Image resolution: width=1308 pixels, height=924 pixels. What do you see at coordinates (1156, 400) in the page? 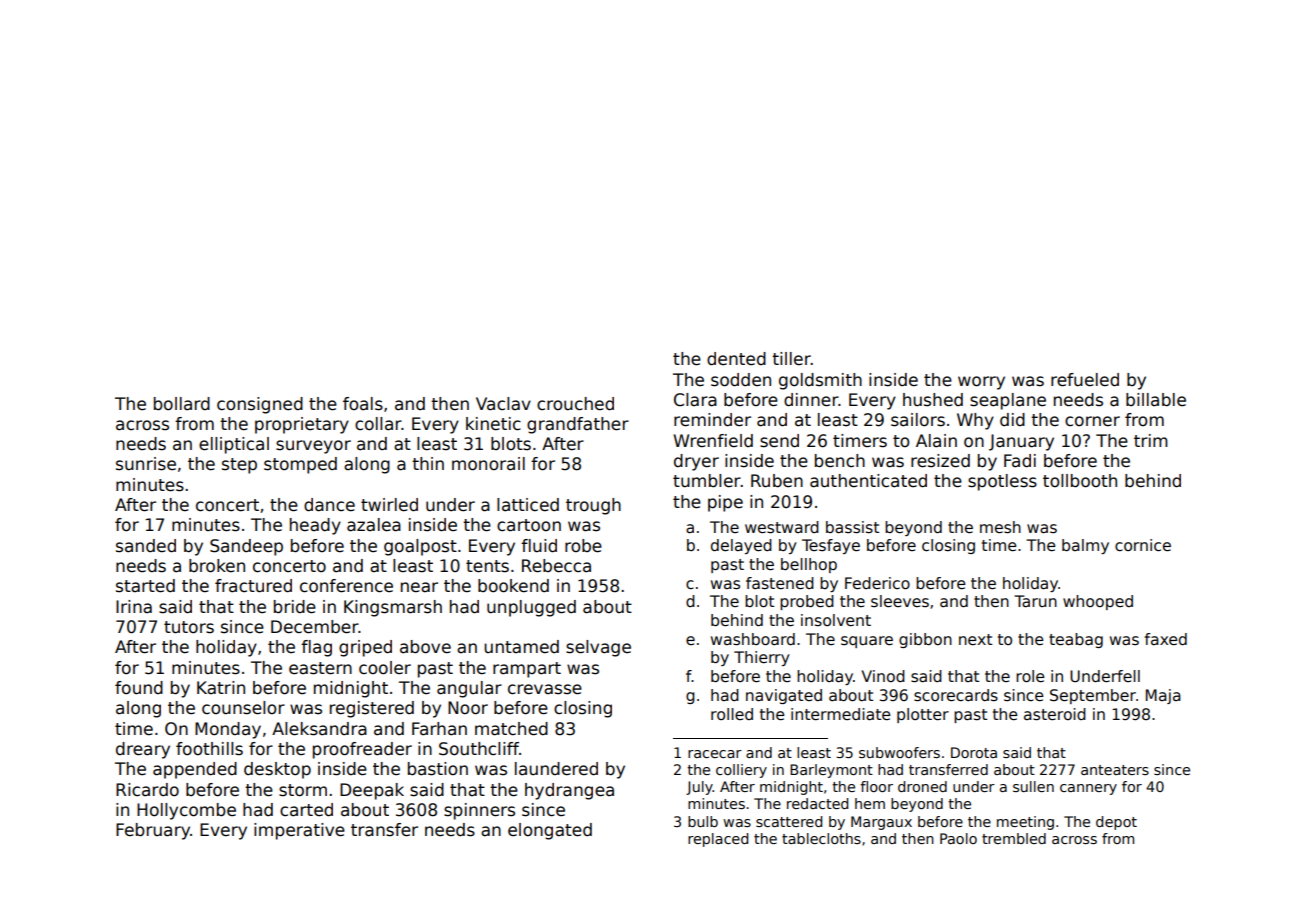
I see `billable` at bounding box center [1156, 400].
